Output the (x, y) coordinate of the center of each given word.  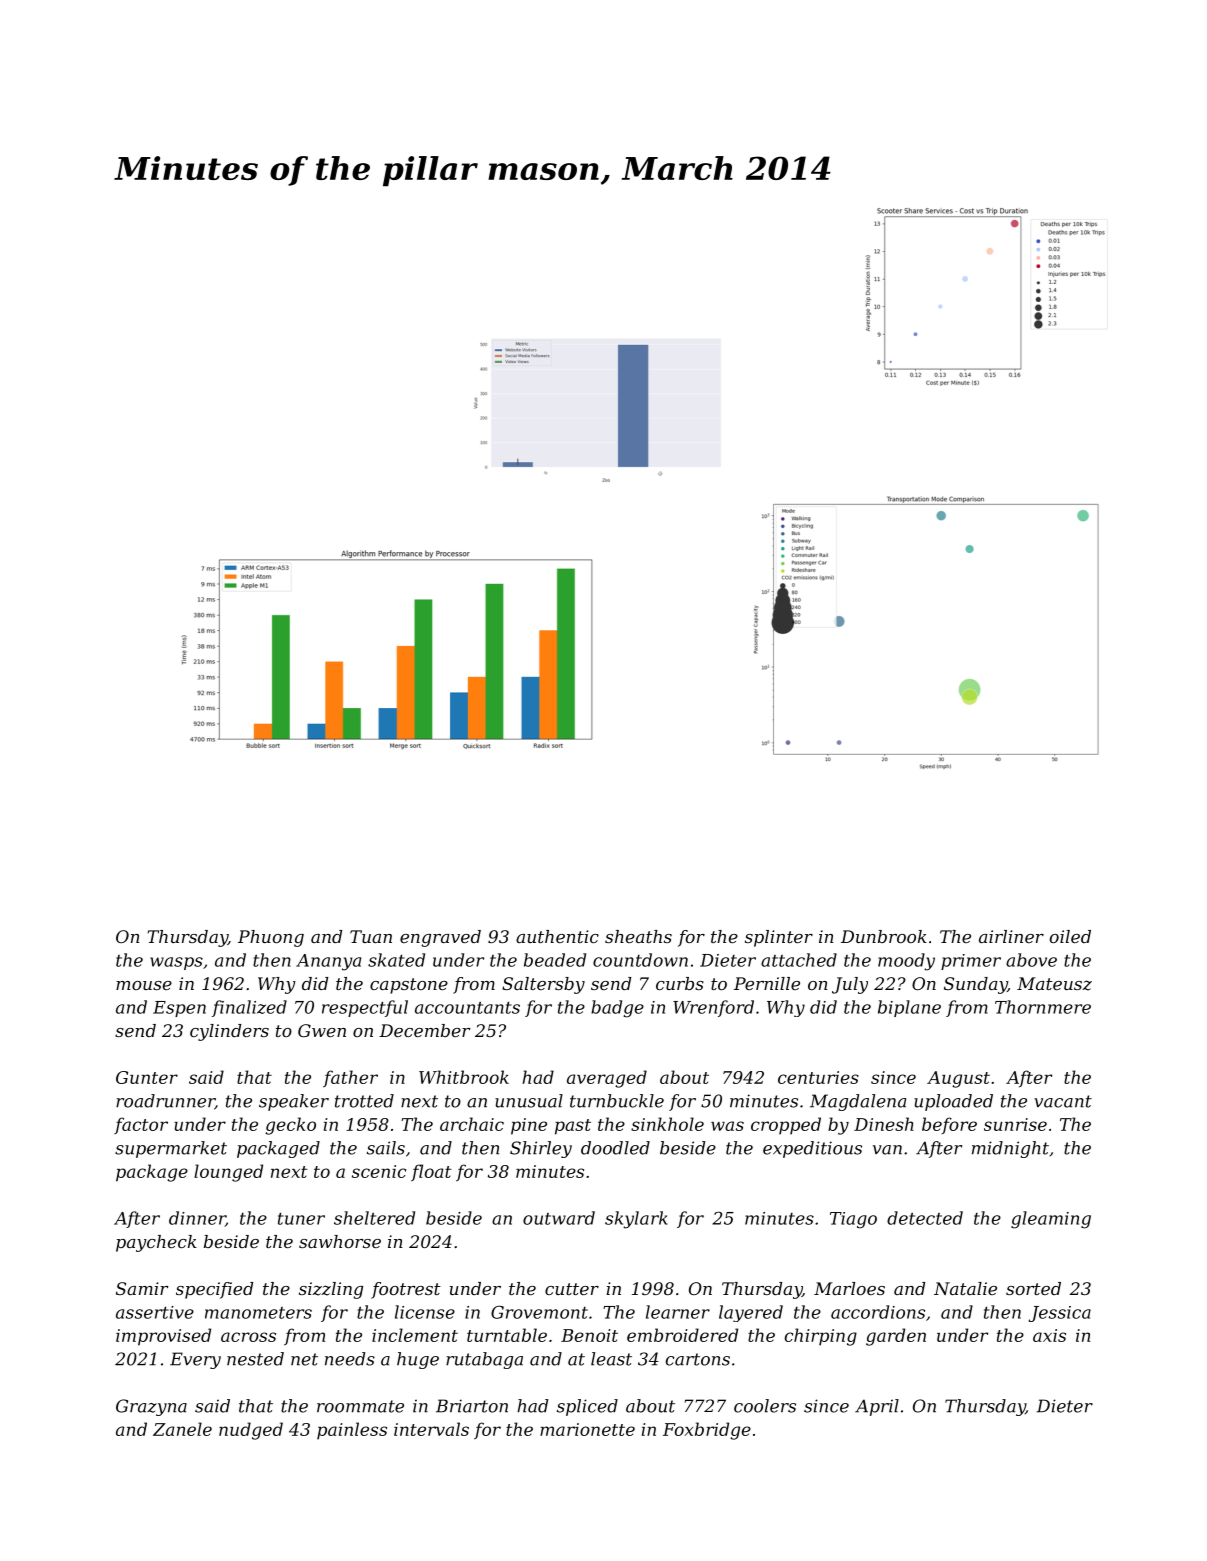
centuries (818, 1077)
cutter (572, 1289)
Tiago (853, 1220)
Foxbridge (707, 1431)
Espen (179, 1009)
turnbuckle (617, 1101)
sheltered (374, 1218)
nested (255, 1359)
